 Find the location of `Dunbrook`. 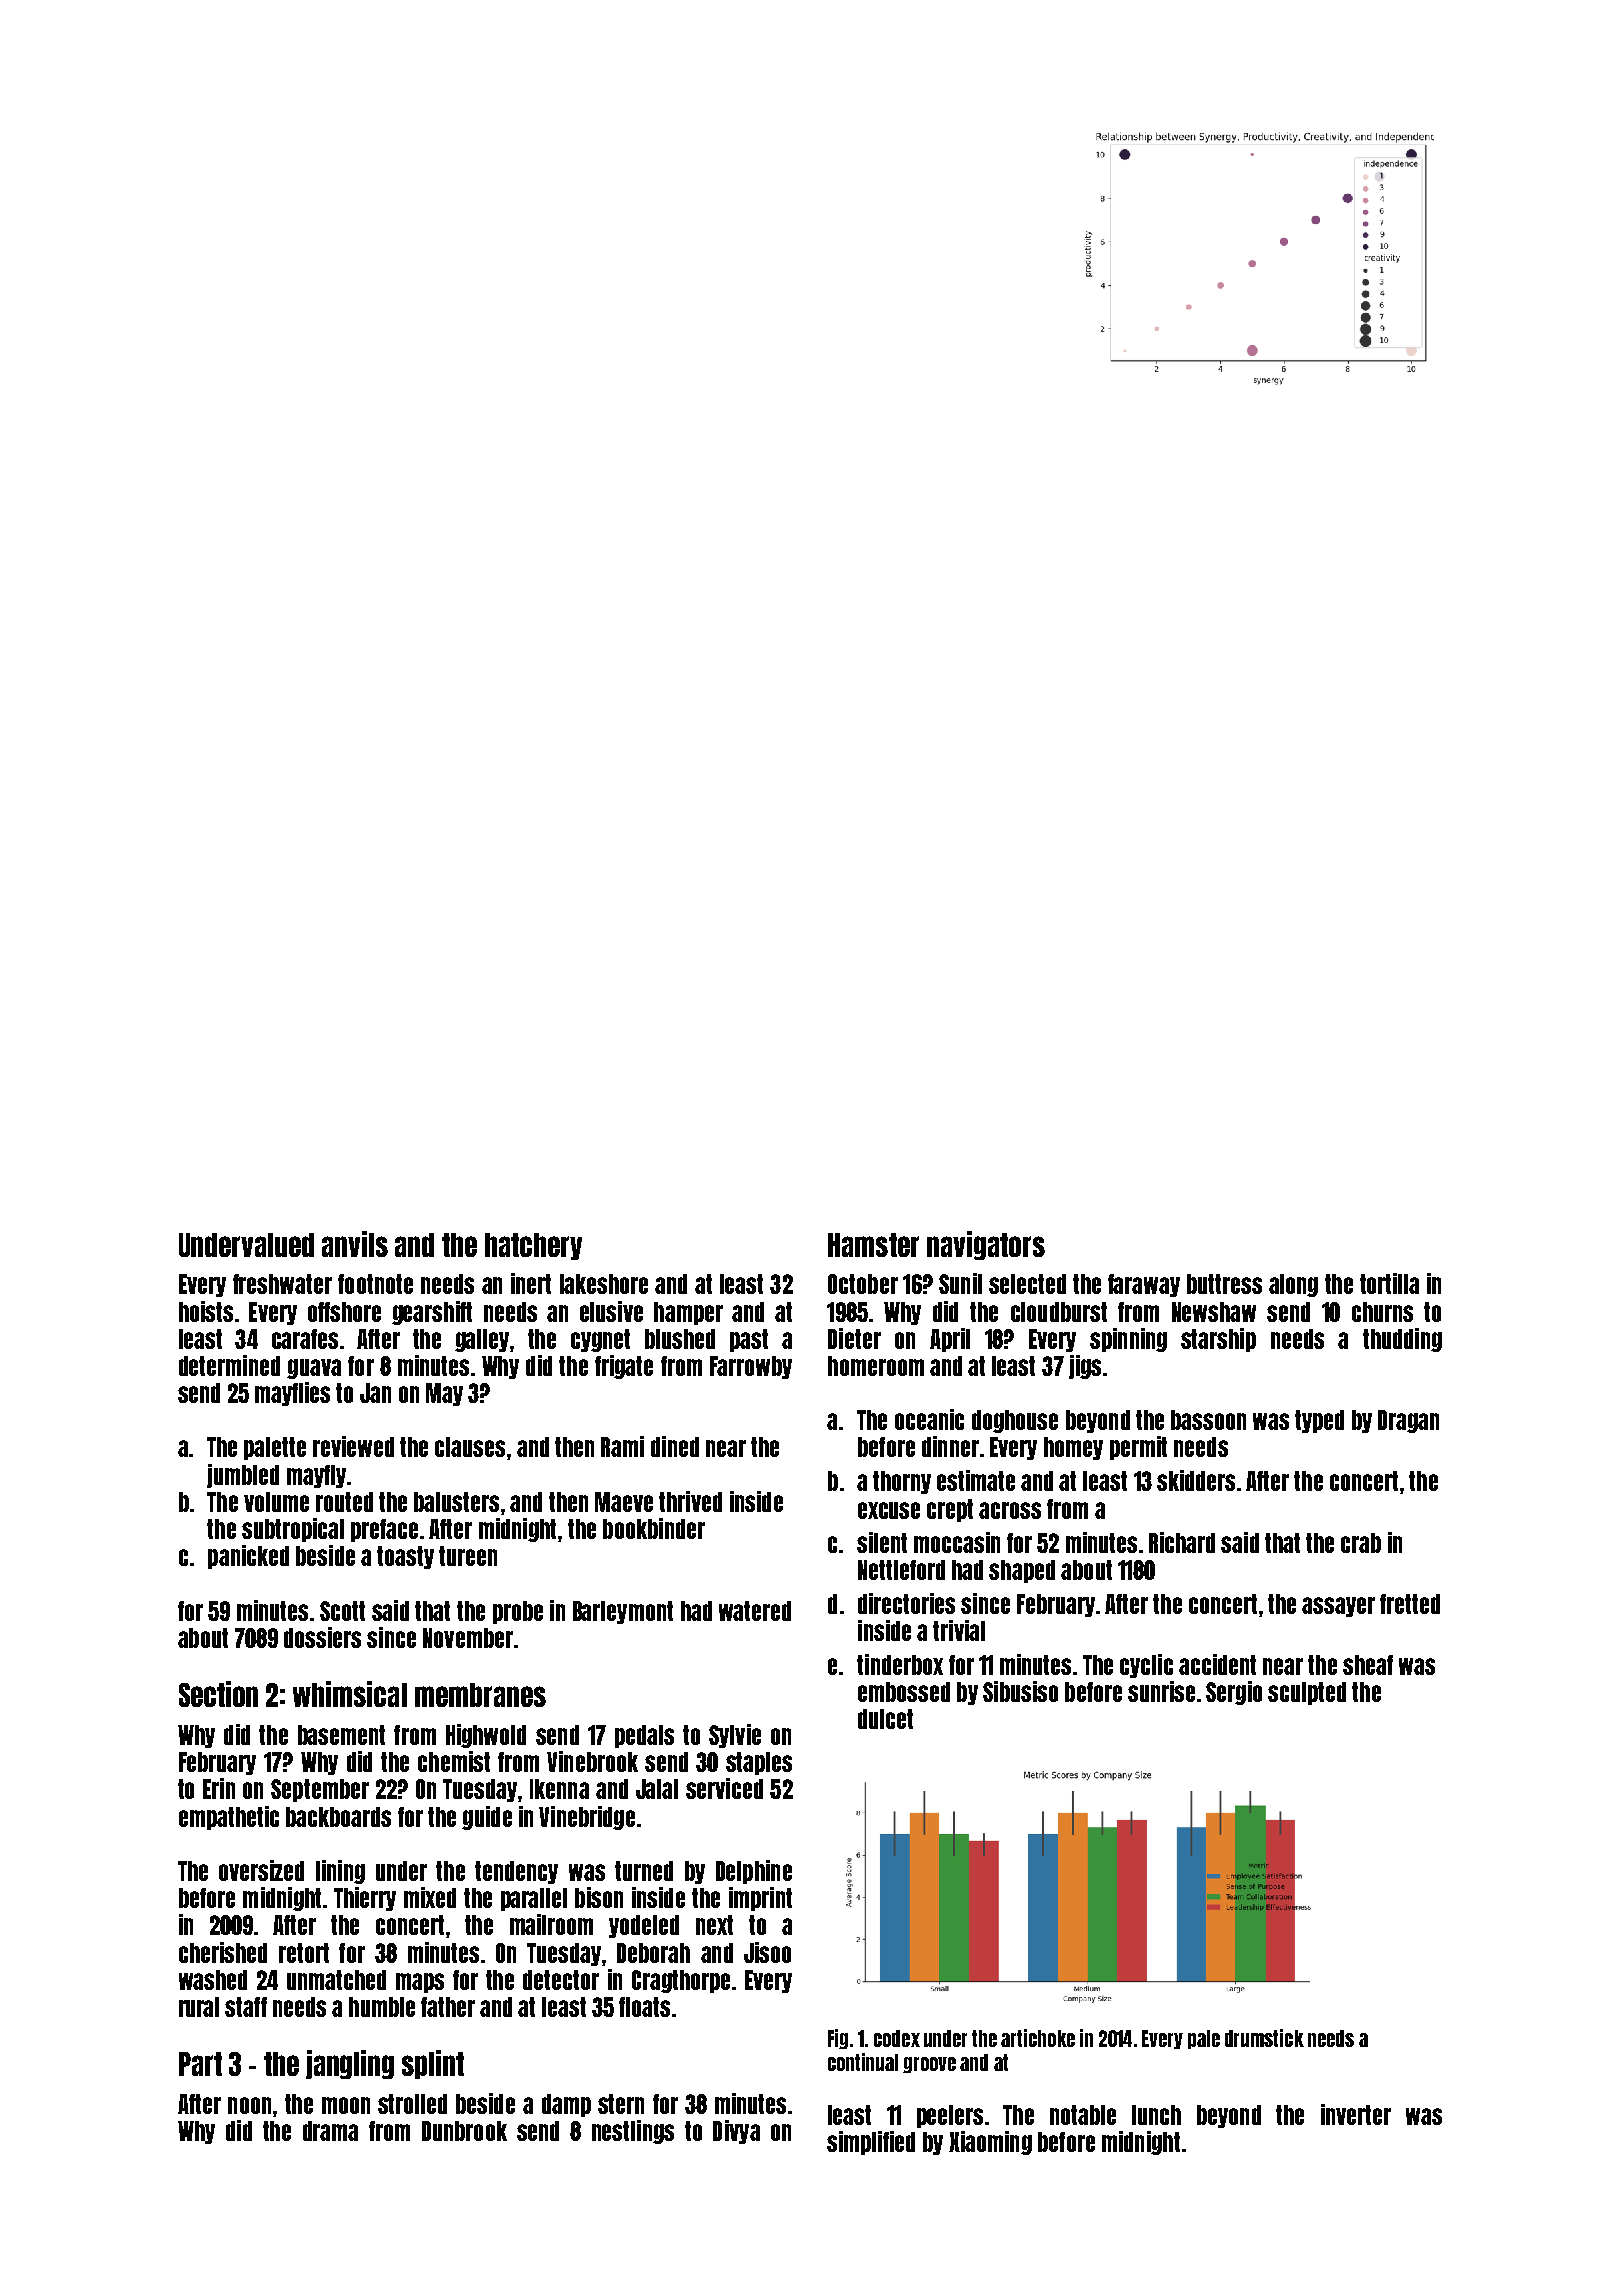

Dunbrook is located at coordinates (464, 2131).
